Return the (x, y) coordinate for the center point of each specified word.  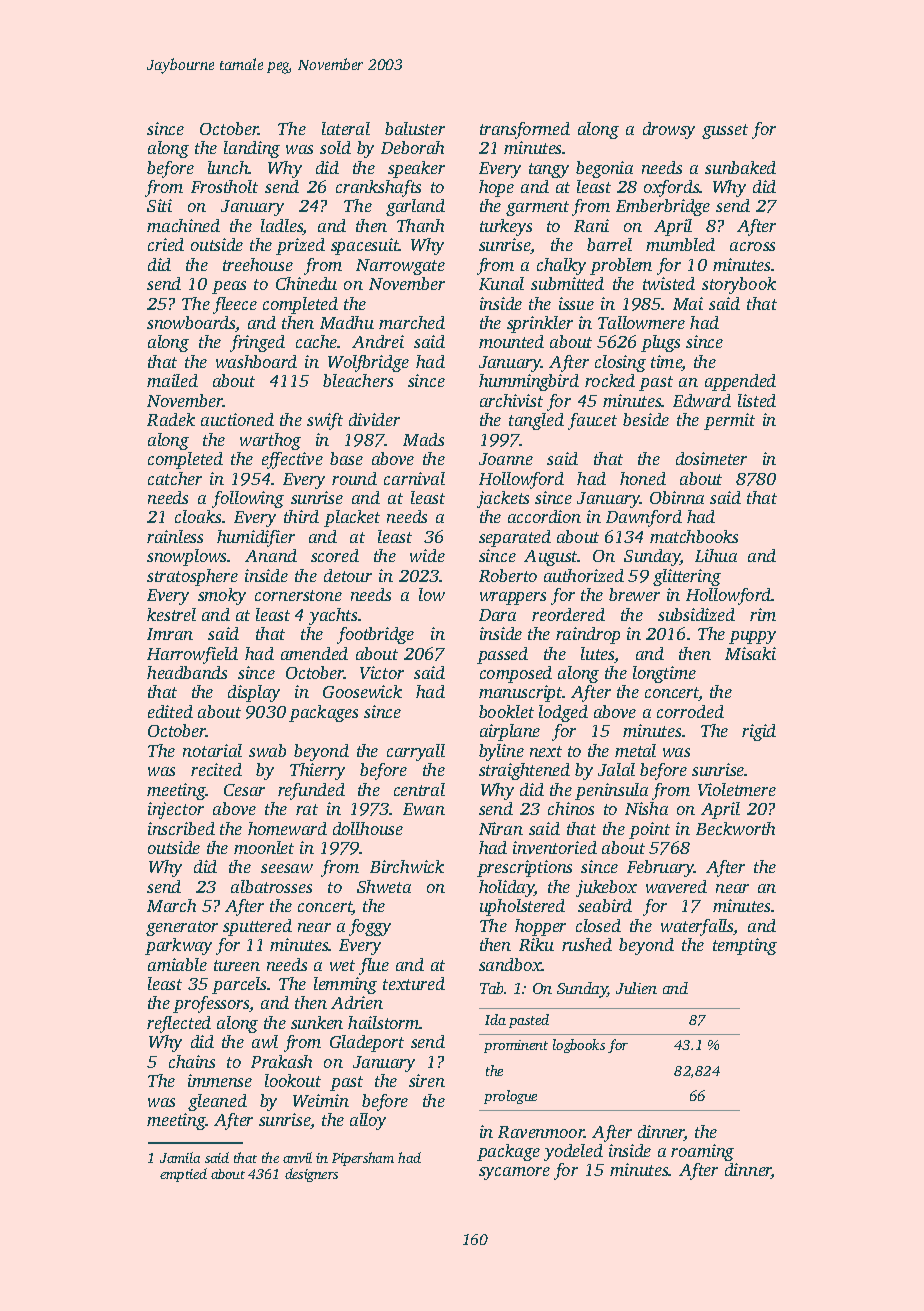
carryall (416, 752)
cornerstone (298, 595)
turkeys (506, 227)
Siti (159, 205)
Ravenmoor (541, 1132)
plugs (660, 343)
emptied (183, 1175)
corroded (690, 711)
